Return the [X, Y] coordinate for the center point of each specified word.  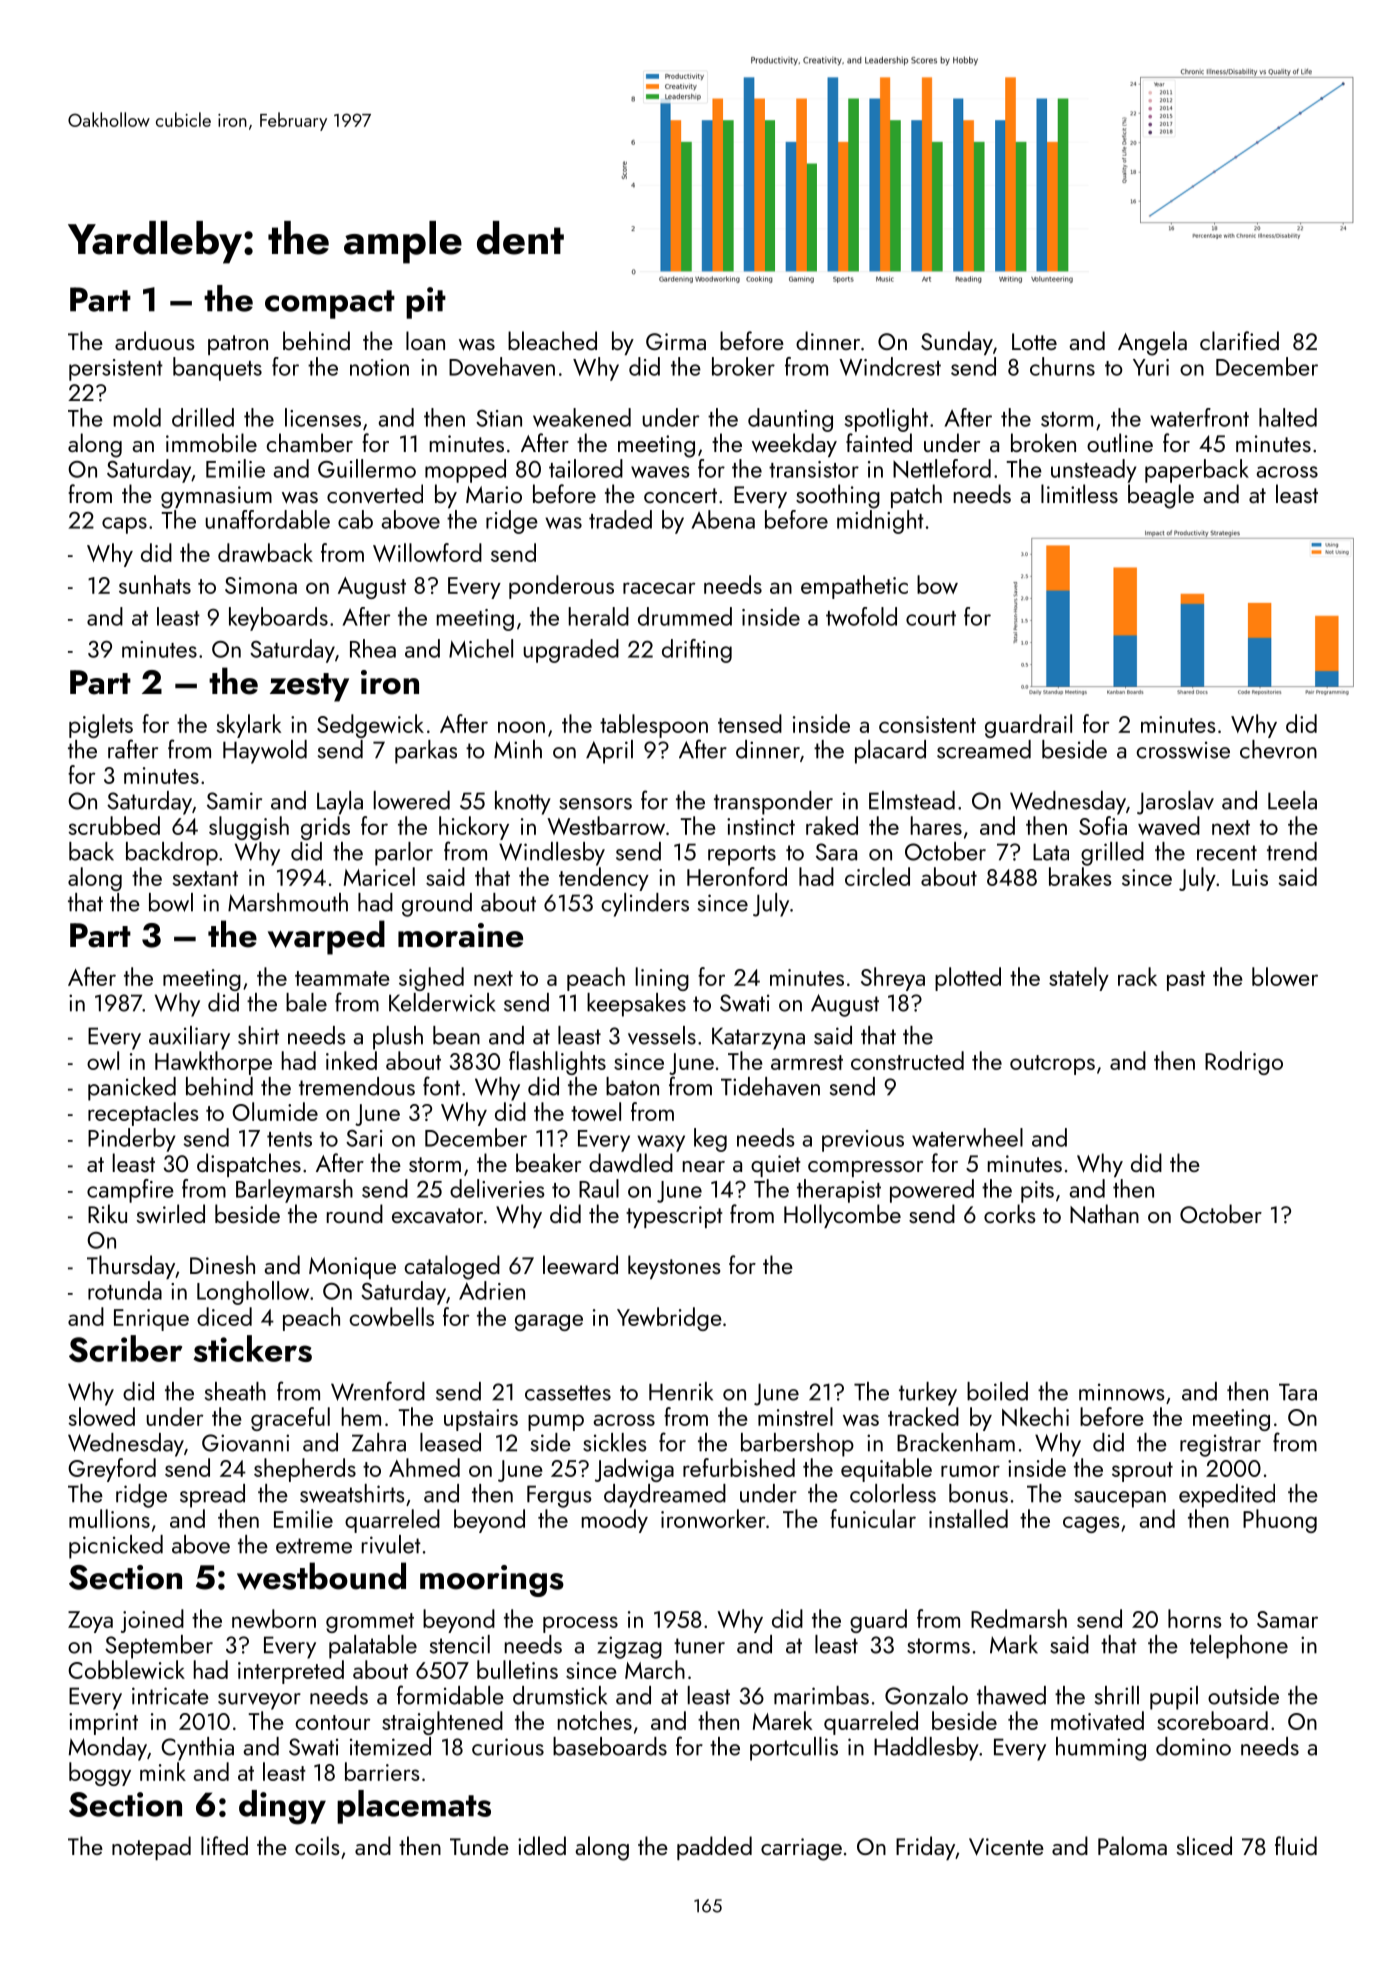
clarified [1239, 340]
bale [306, 1002]
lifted [224, 1845]
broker [743, 366]
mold [137, 417]
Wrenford [378, 1391]
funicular [873, 1518]
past [1186, 981]
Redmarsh [1019, 1618]
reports [742, 855]
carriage [801, 1849]
